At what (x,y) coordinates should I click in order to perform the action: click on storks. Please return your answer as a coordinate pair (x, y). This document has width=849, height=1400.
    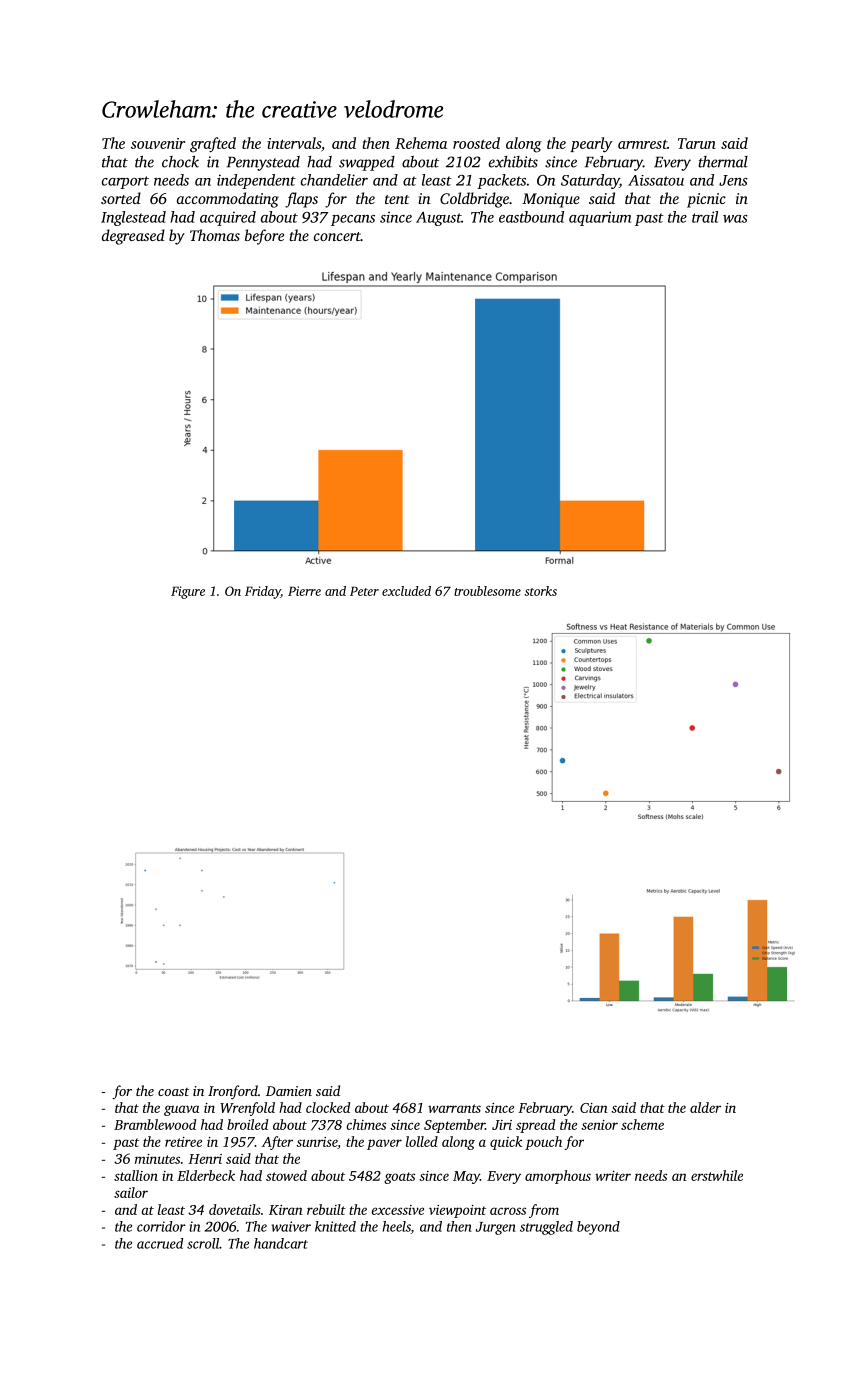
    Looking at the image, I should click on (541, 591).
